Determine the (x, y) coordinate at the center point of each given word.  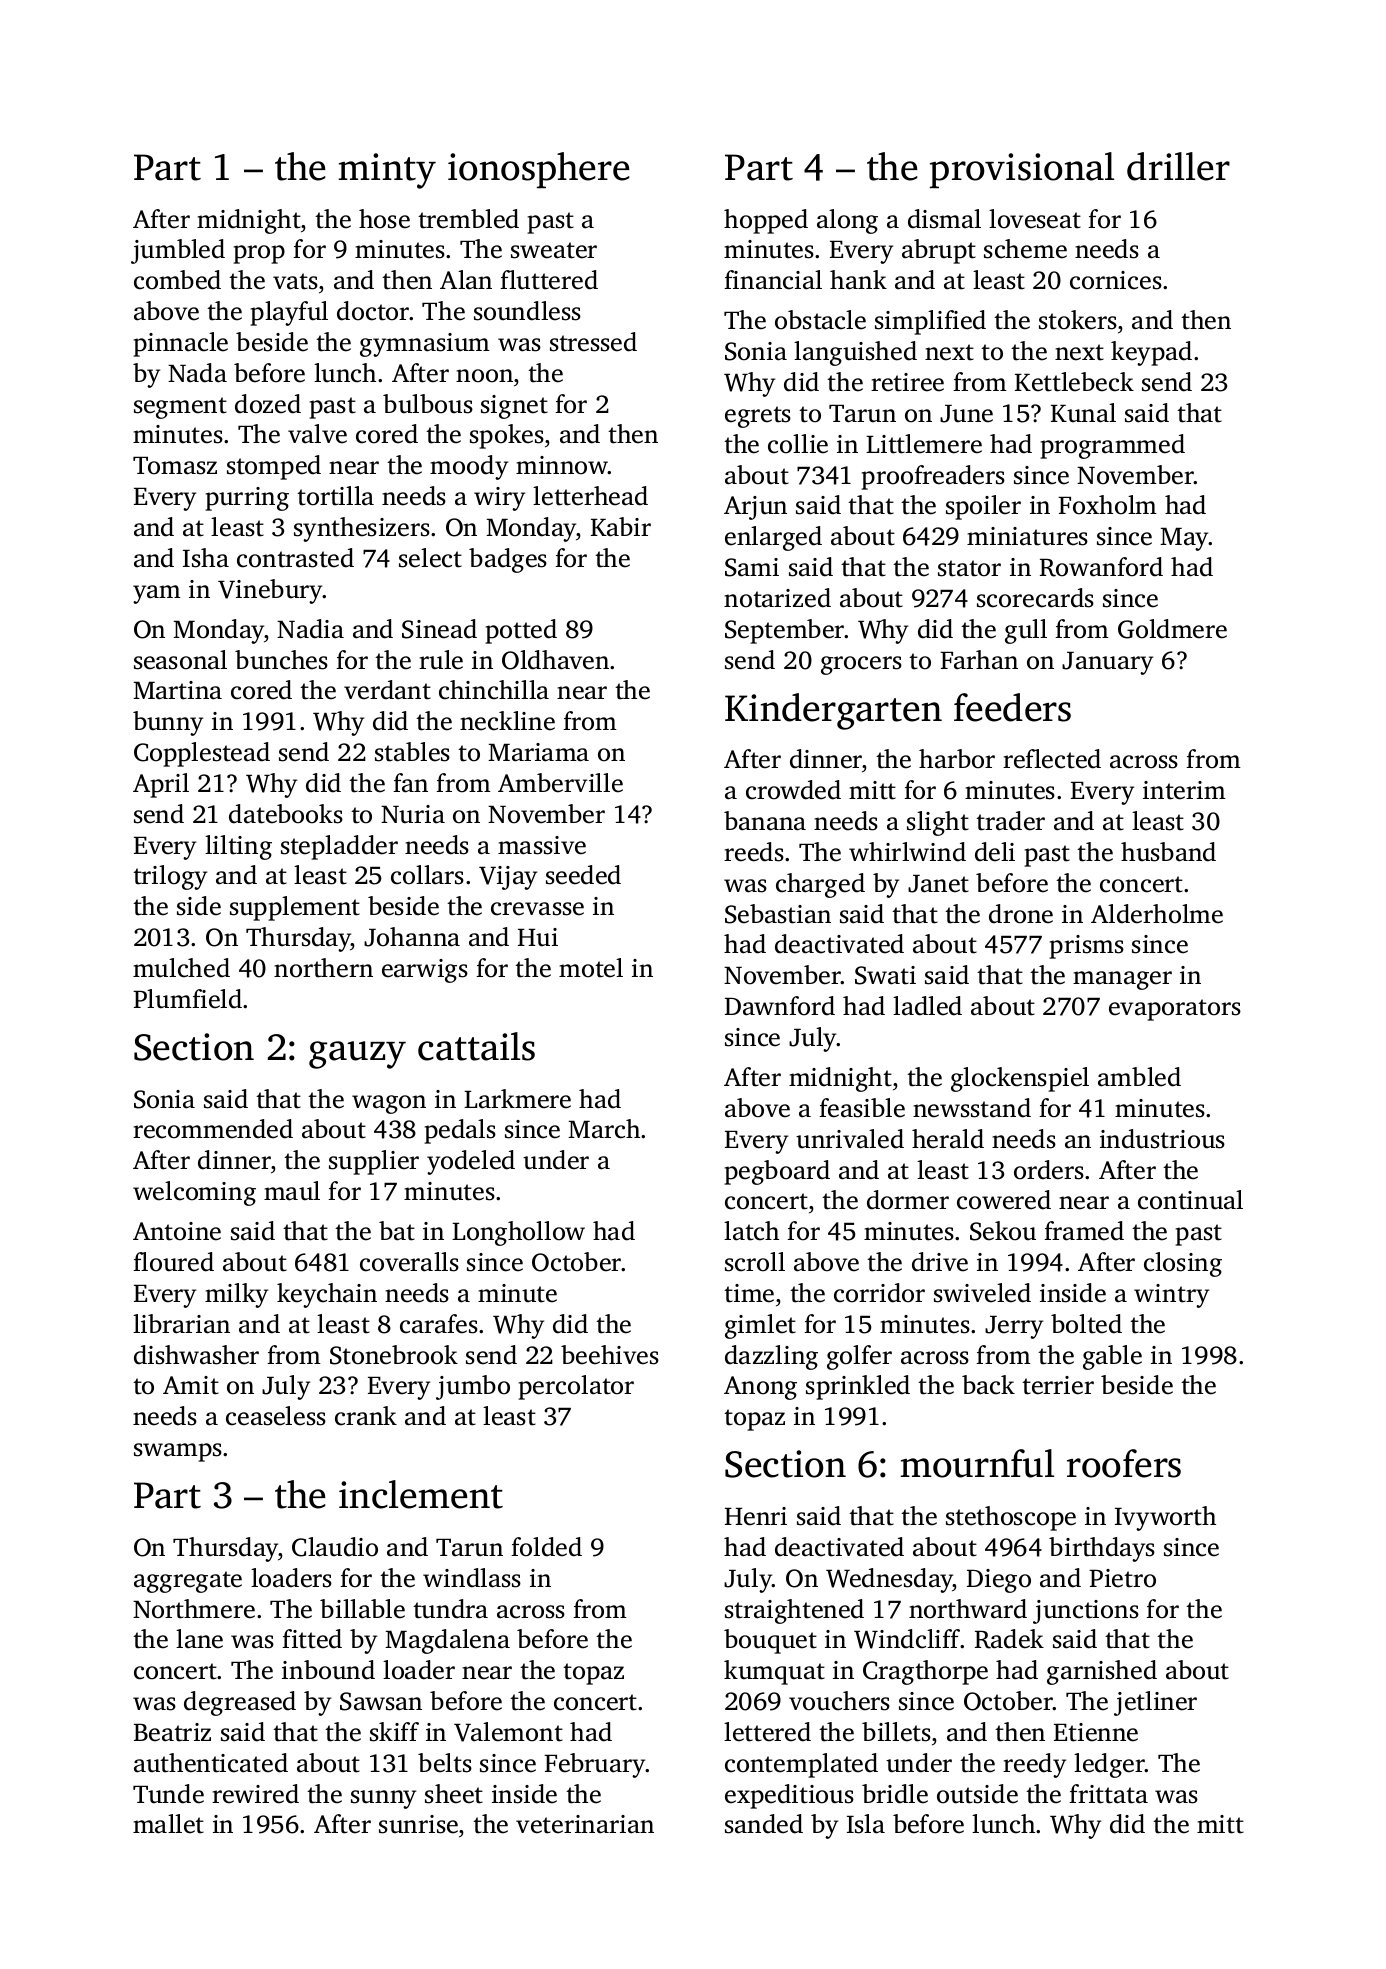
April (161, 785)
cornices (1116, 280)
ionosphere (538, 170)
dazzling (771, 1357)
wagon (389, 1104)
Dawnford (780, 1006)
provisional (1022, 170)
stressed (593, 342)
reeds (754, 852)
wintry (1171, 1296)
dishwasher (196, 1355)
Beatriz (172, 1732)
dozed (268, 404)
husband (1168, 852)
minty (387, 171)
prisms (1086, 947)
